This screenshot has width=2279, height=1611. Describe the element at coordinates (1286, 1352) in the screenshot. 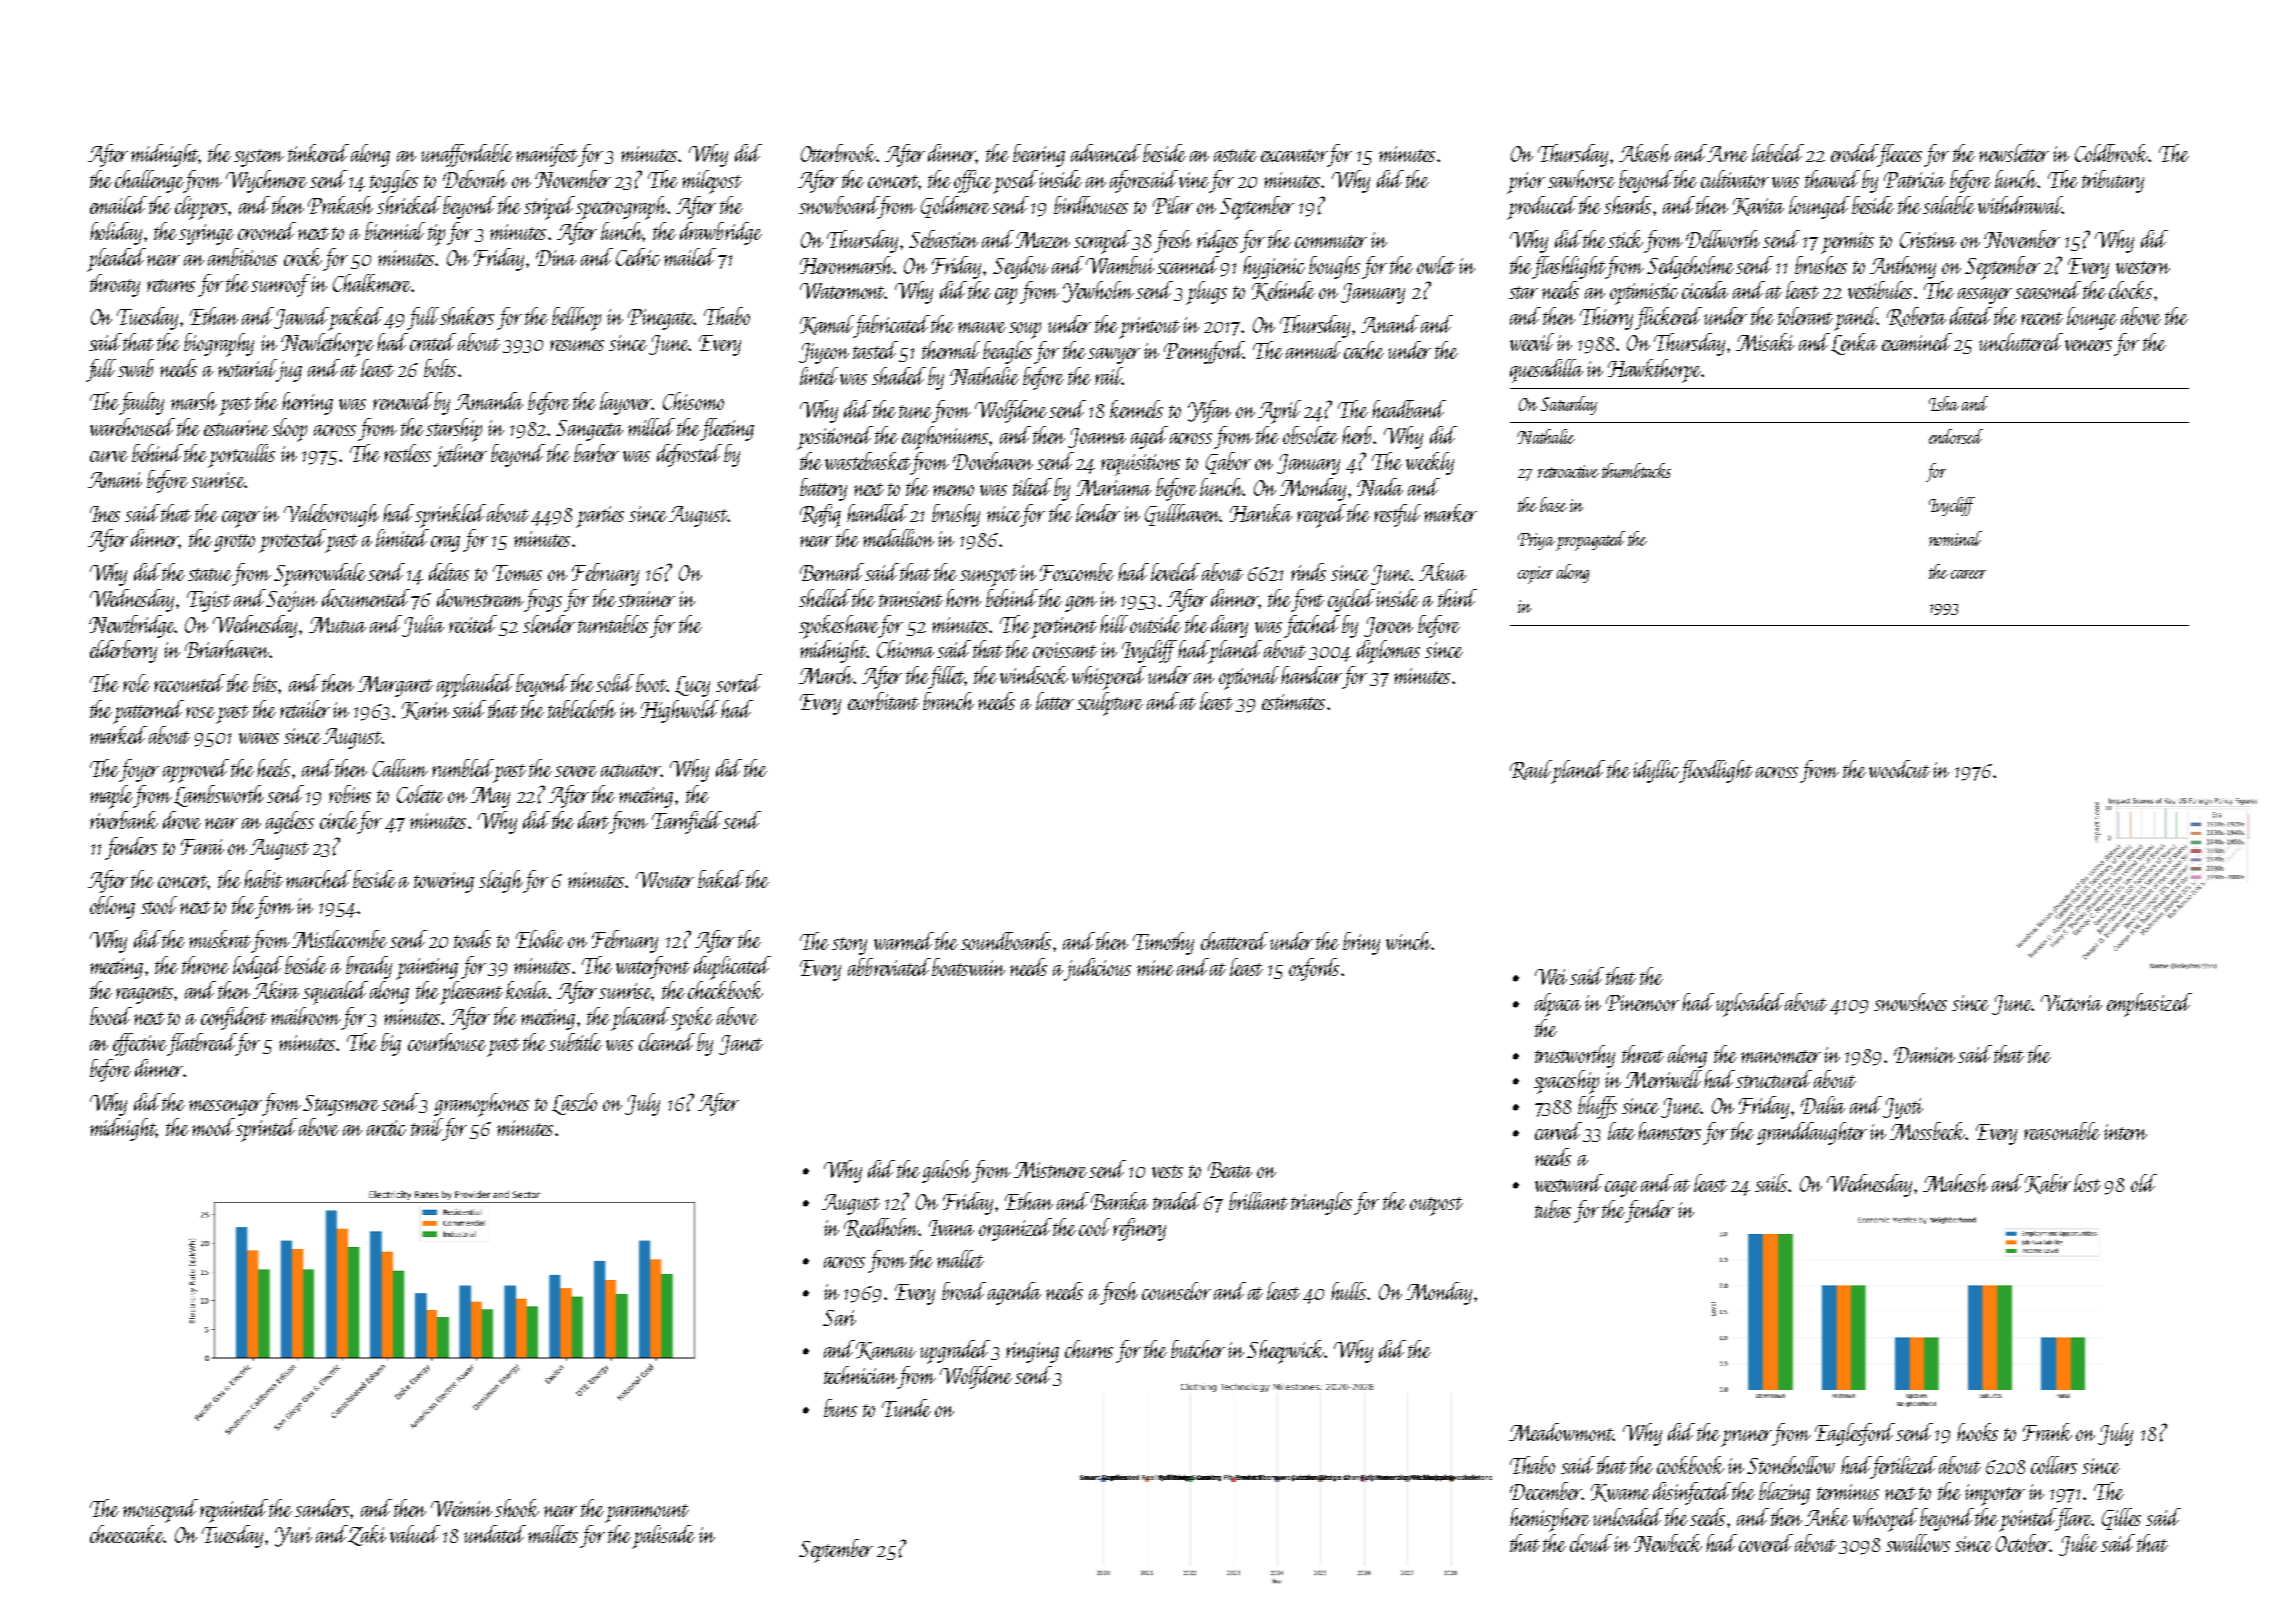

I see `Sheepwick` at that location.
